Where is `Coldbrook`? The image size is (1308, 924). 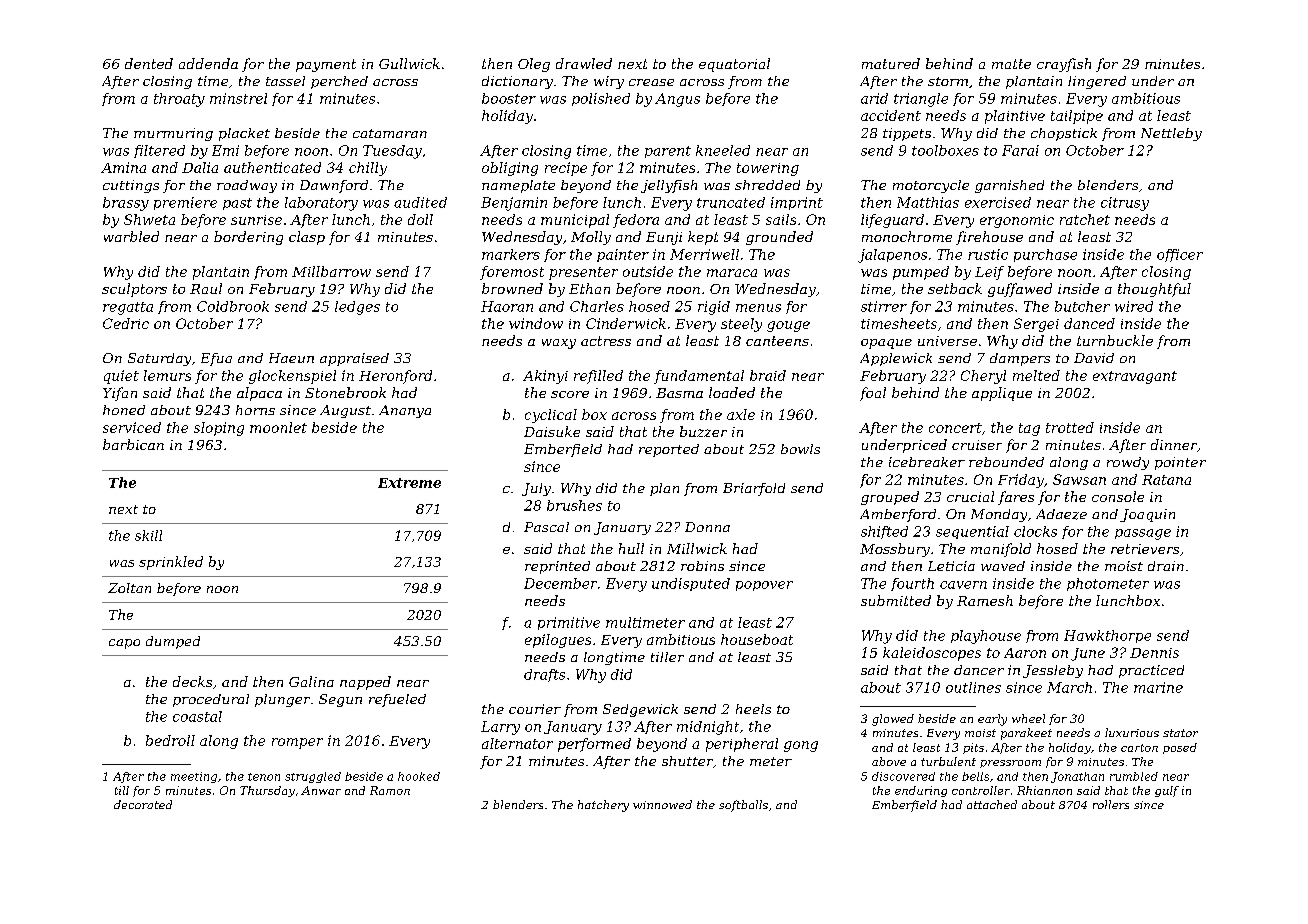 Coldbrook is located at coordinates (233, 306).
